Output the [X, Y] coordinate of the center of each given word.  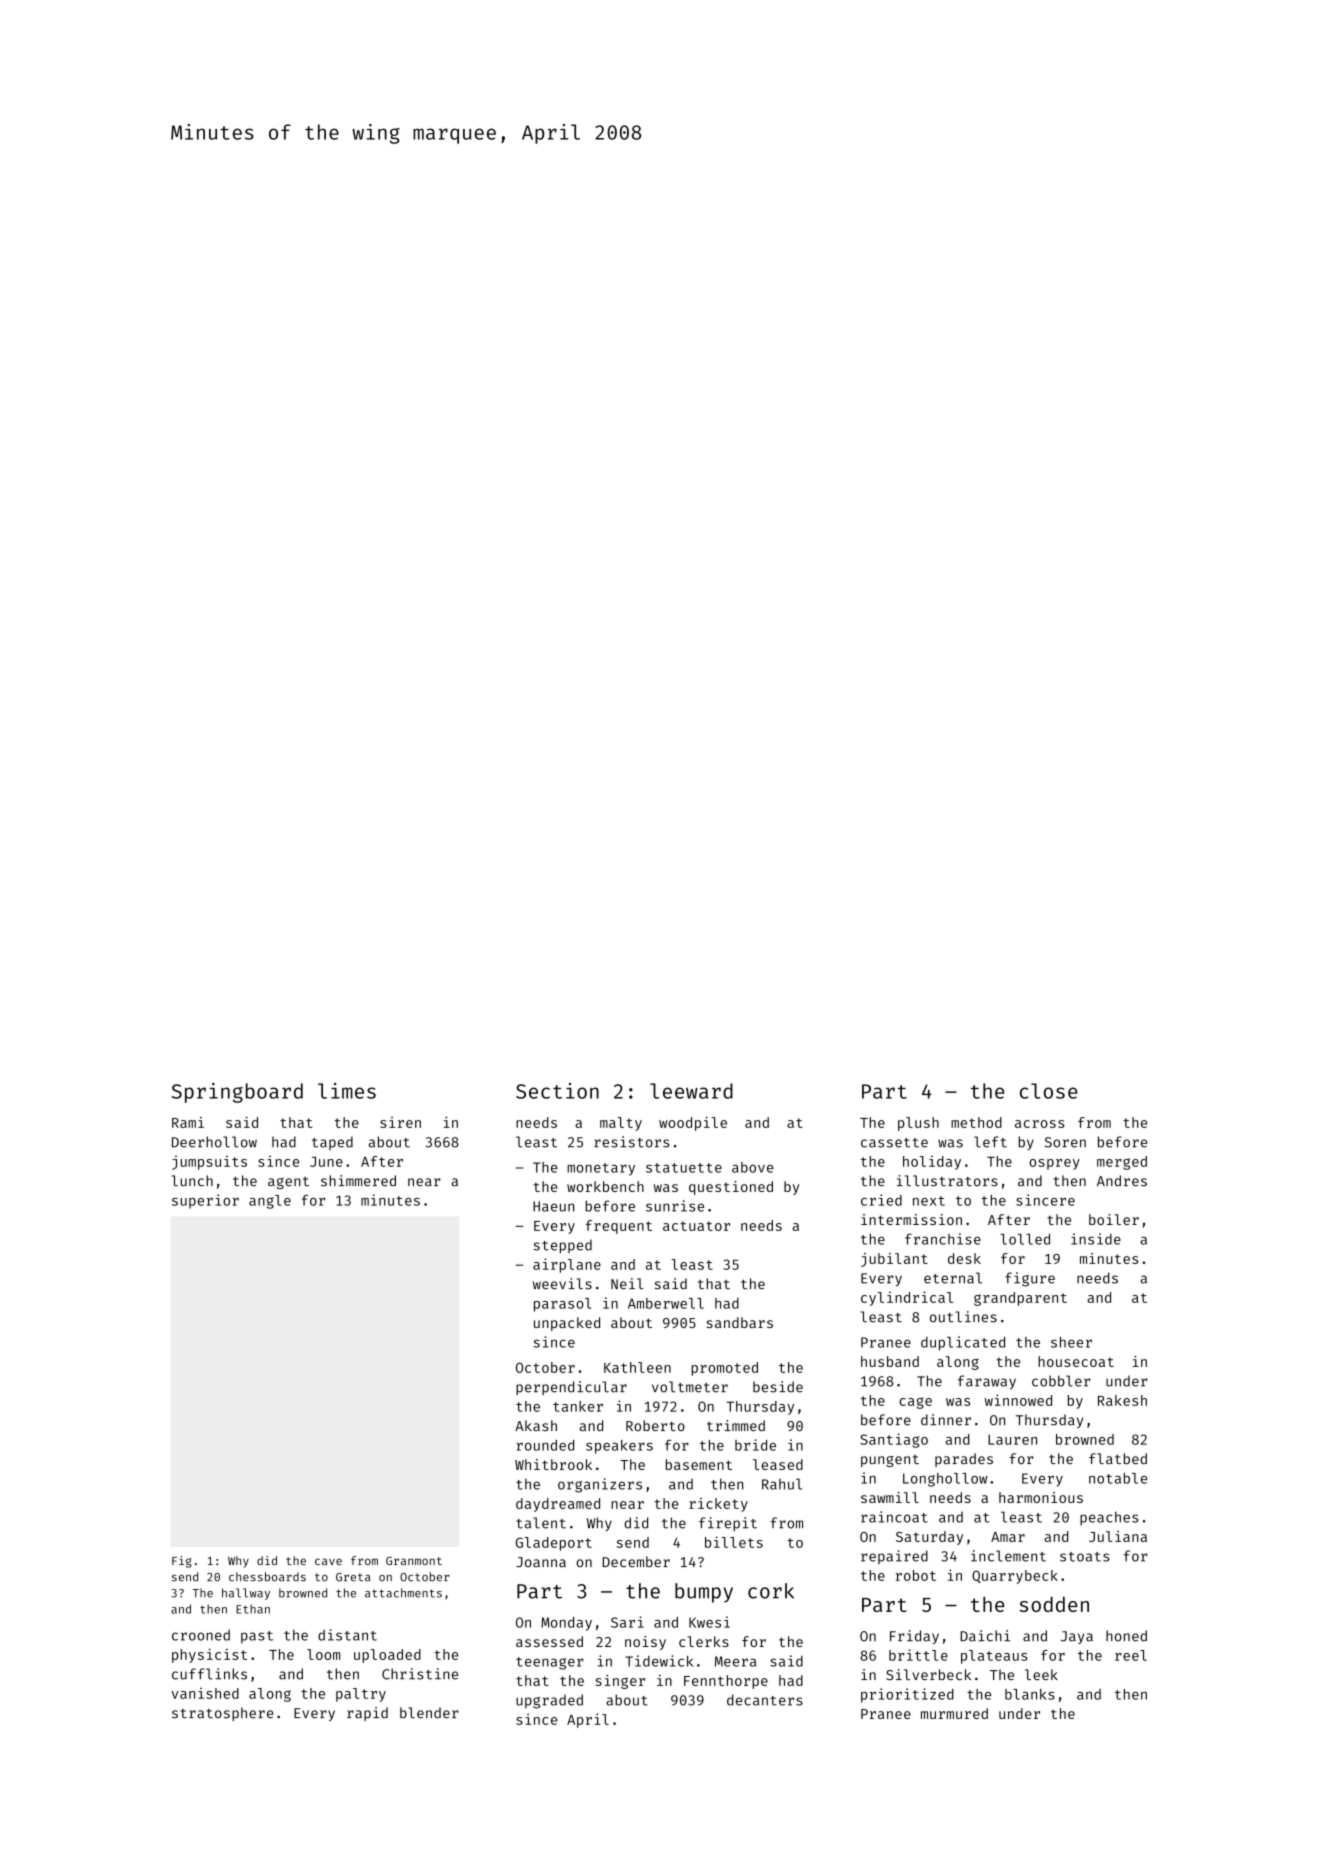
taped [332, 1143]
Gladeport [554, 1544]
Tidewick [659, 1661]
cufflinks [209, 1674]
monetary [601, 1169]
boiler [1114, 1219]
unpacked [567, 1324]
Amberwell [666, 1303]
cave [328, 1561]
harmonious [1041, 1497]
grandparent [1020, 1299]
